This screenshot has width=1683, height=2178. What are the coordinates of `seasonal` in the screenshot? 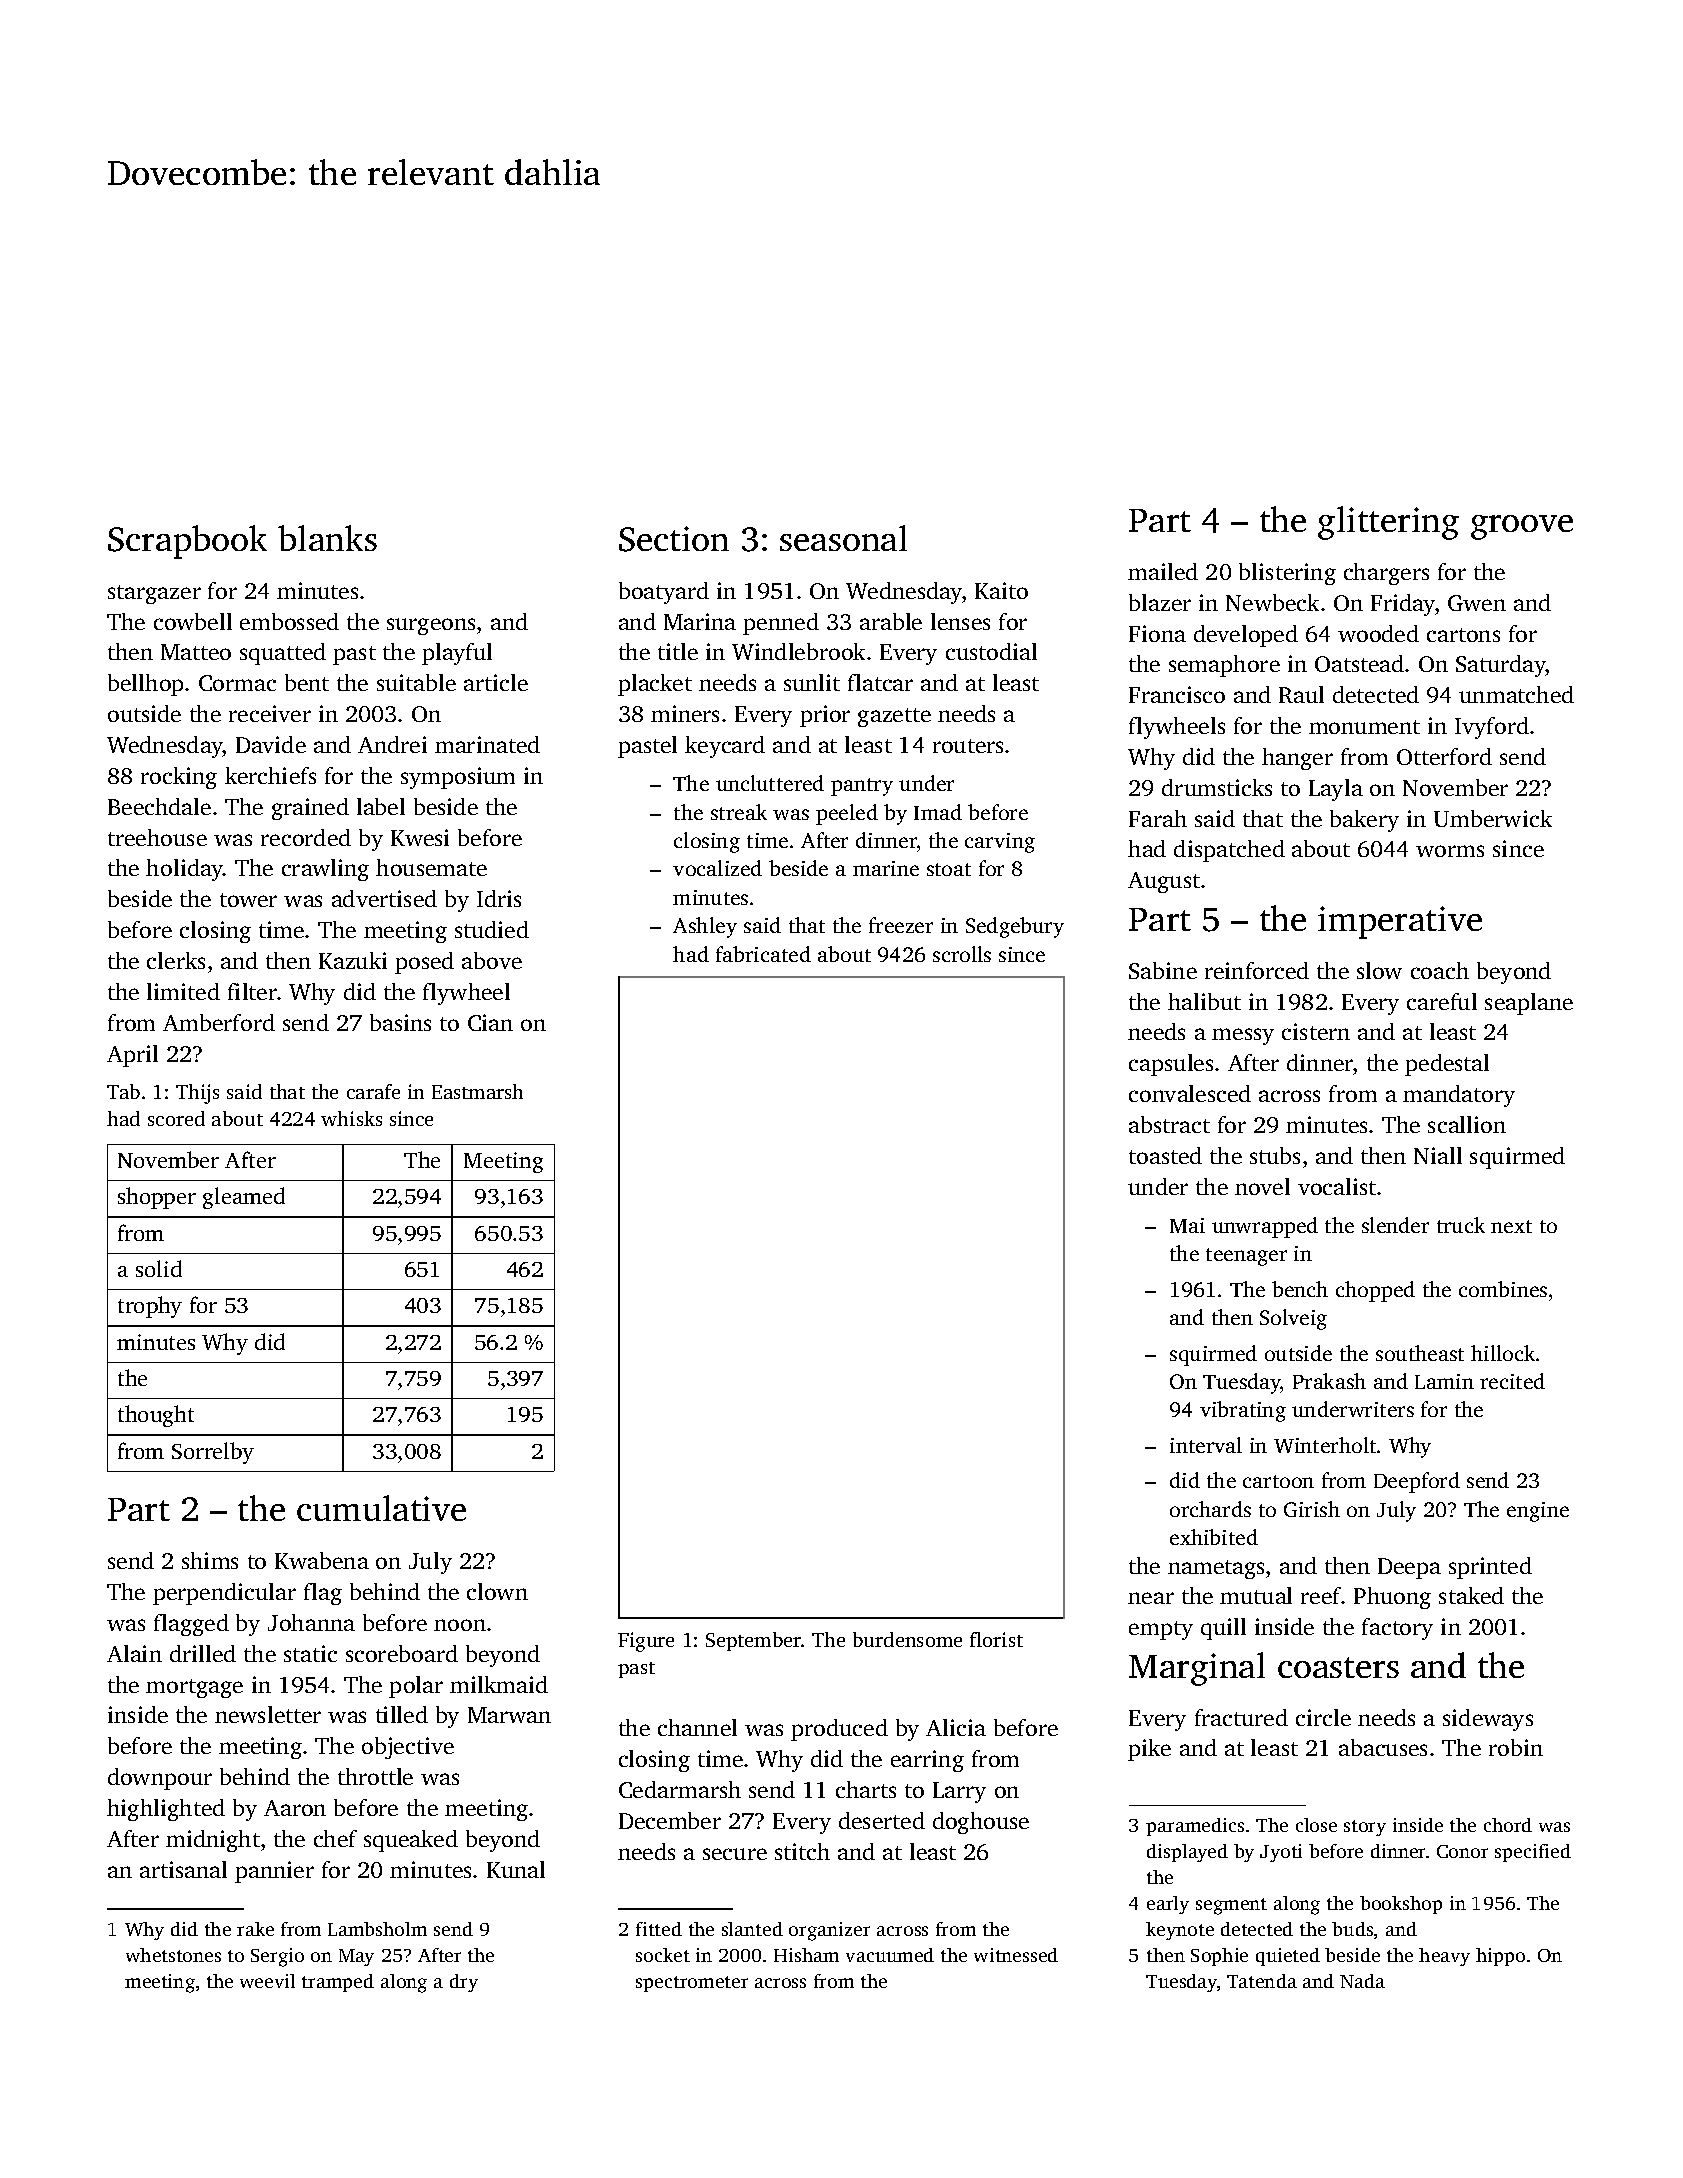 It's located at (843, 538).
